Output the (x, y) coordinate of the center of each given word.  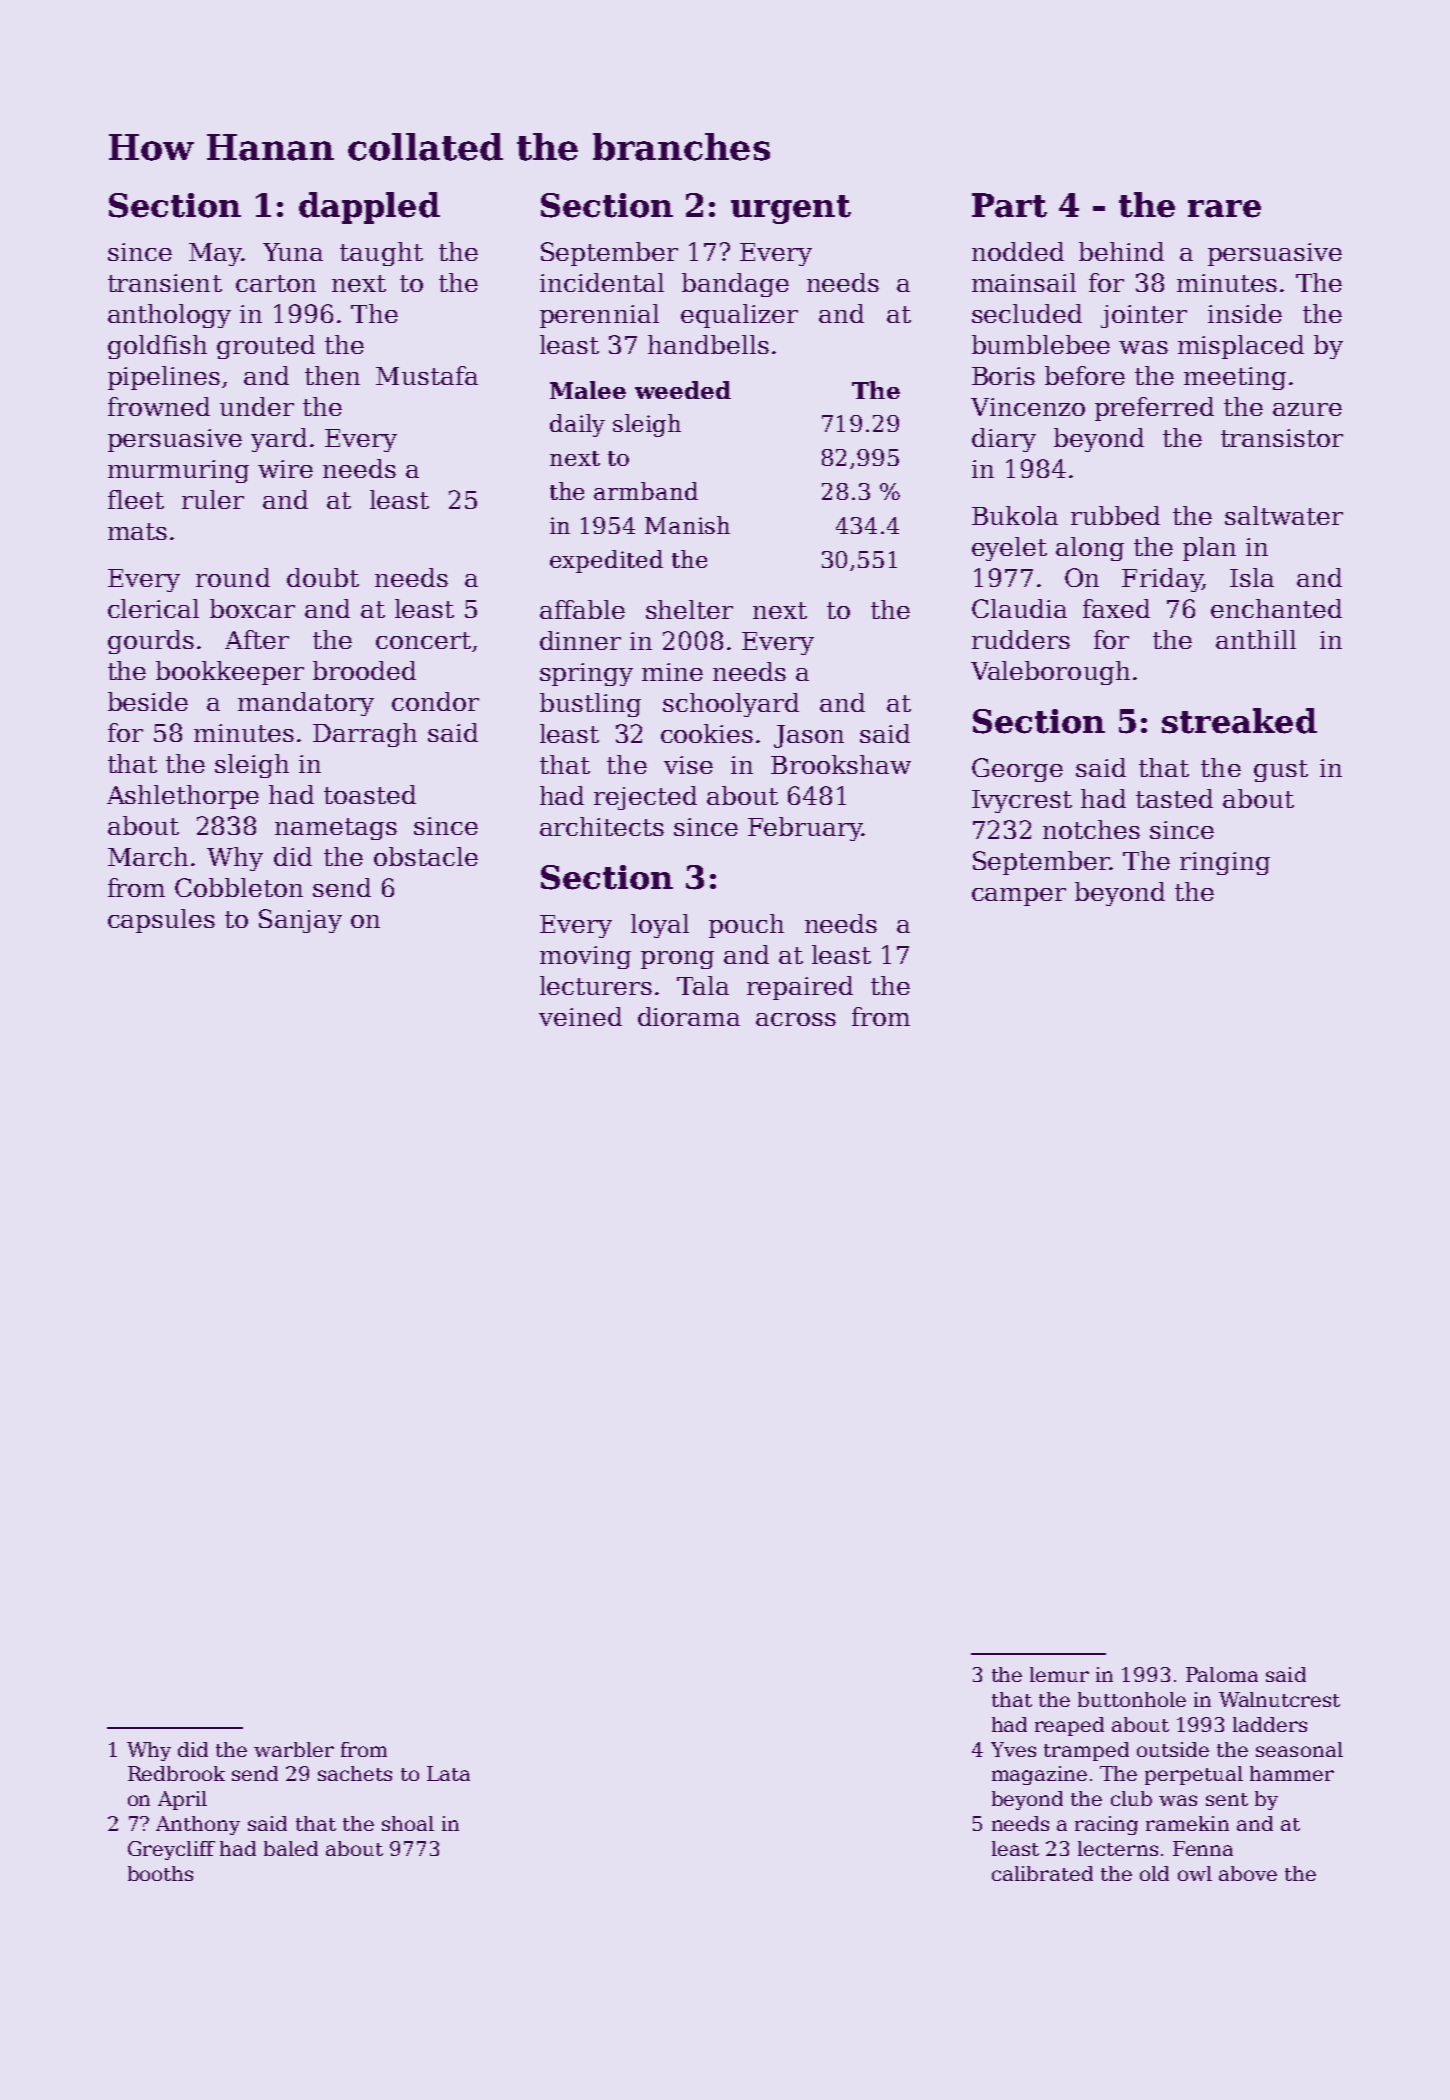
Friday (1162, 580)
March (148, 856)
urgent (791, 209)
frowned (159, 406)
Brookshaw (841, 764)
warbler (294, 1749)
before (1085, 375)
